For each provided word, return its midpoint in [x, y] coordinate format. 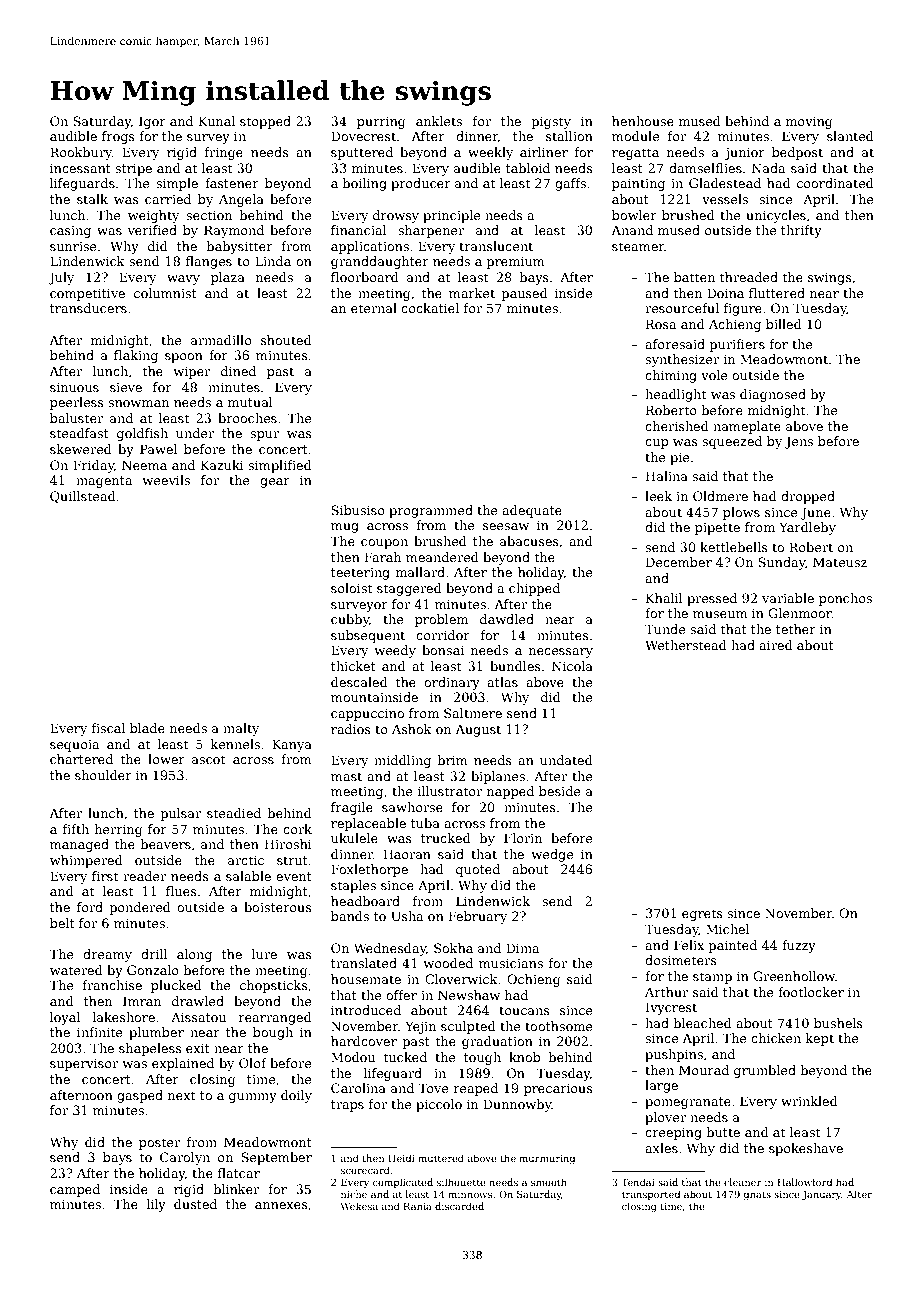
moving [809, 122]
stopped [265, 122]
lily [156, 1205]
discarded [459, 1206]
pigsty [551, 122]
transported [651, 1195]
